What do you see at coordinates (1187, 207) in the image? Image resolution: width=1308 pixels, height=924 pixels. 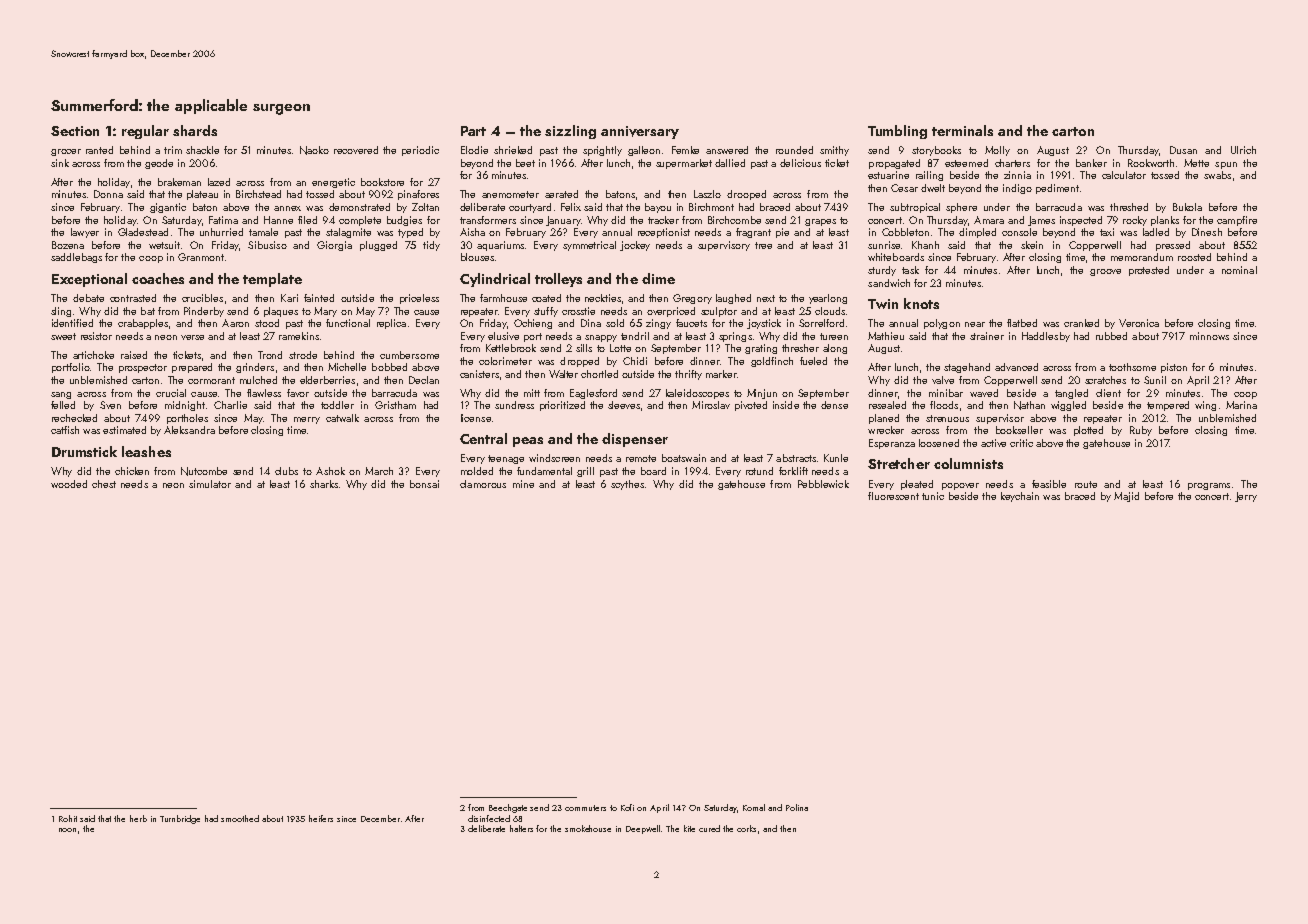 I see `Bukola` at bounding box center [1187, 207].
